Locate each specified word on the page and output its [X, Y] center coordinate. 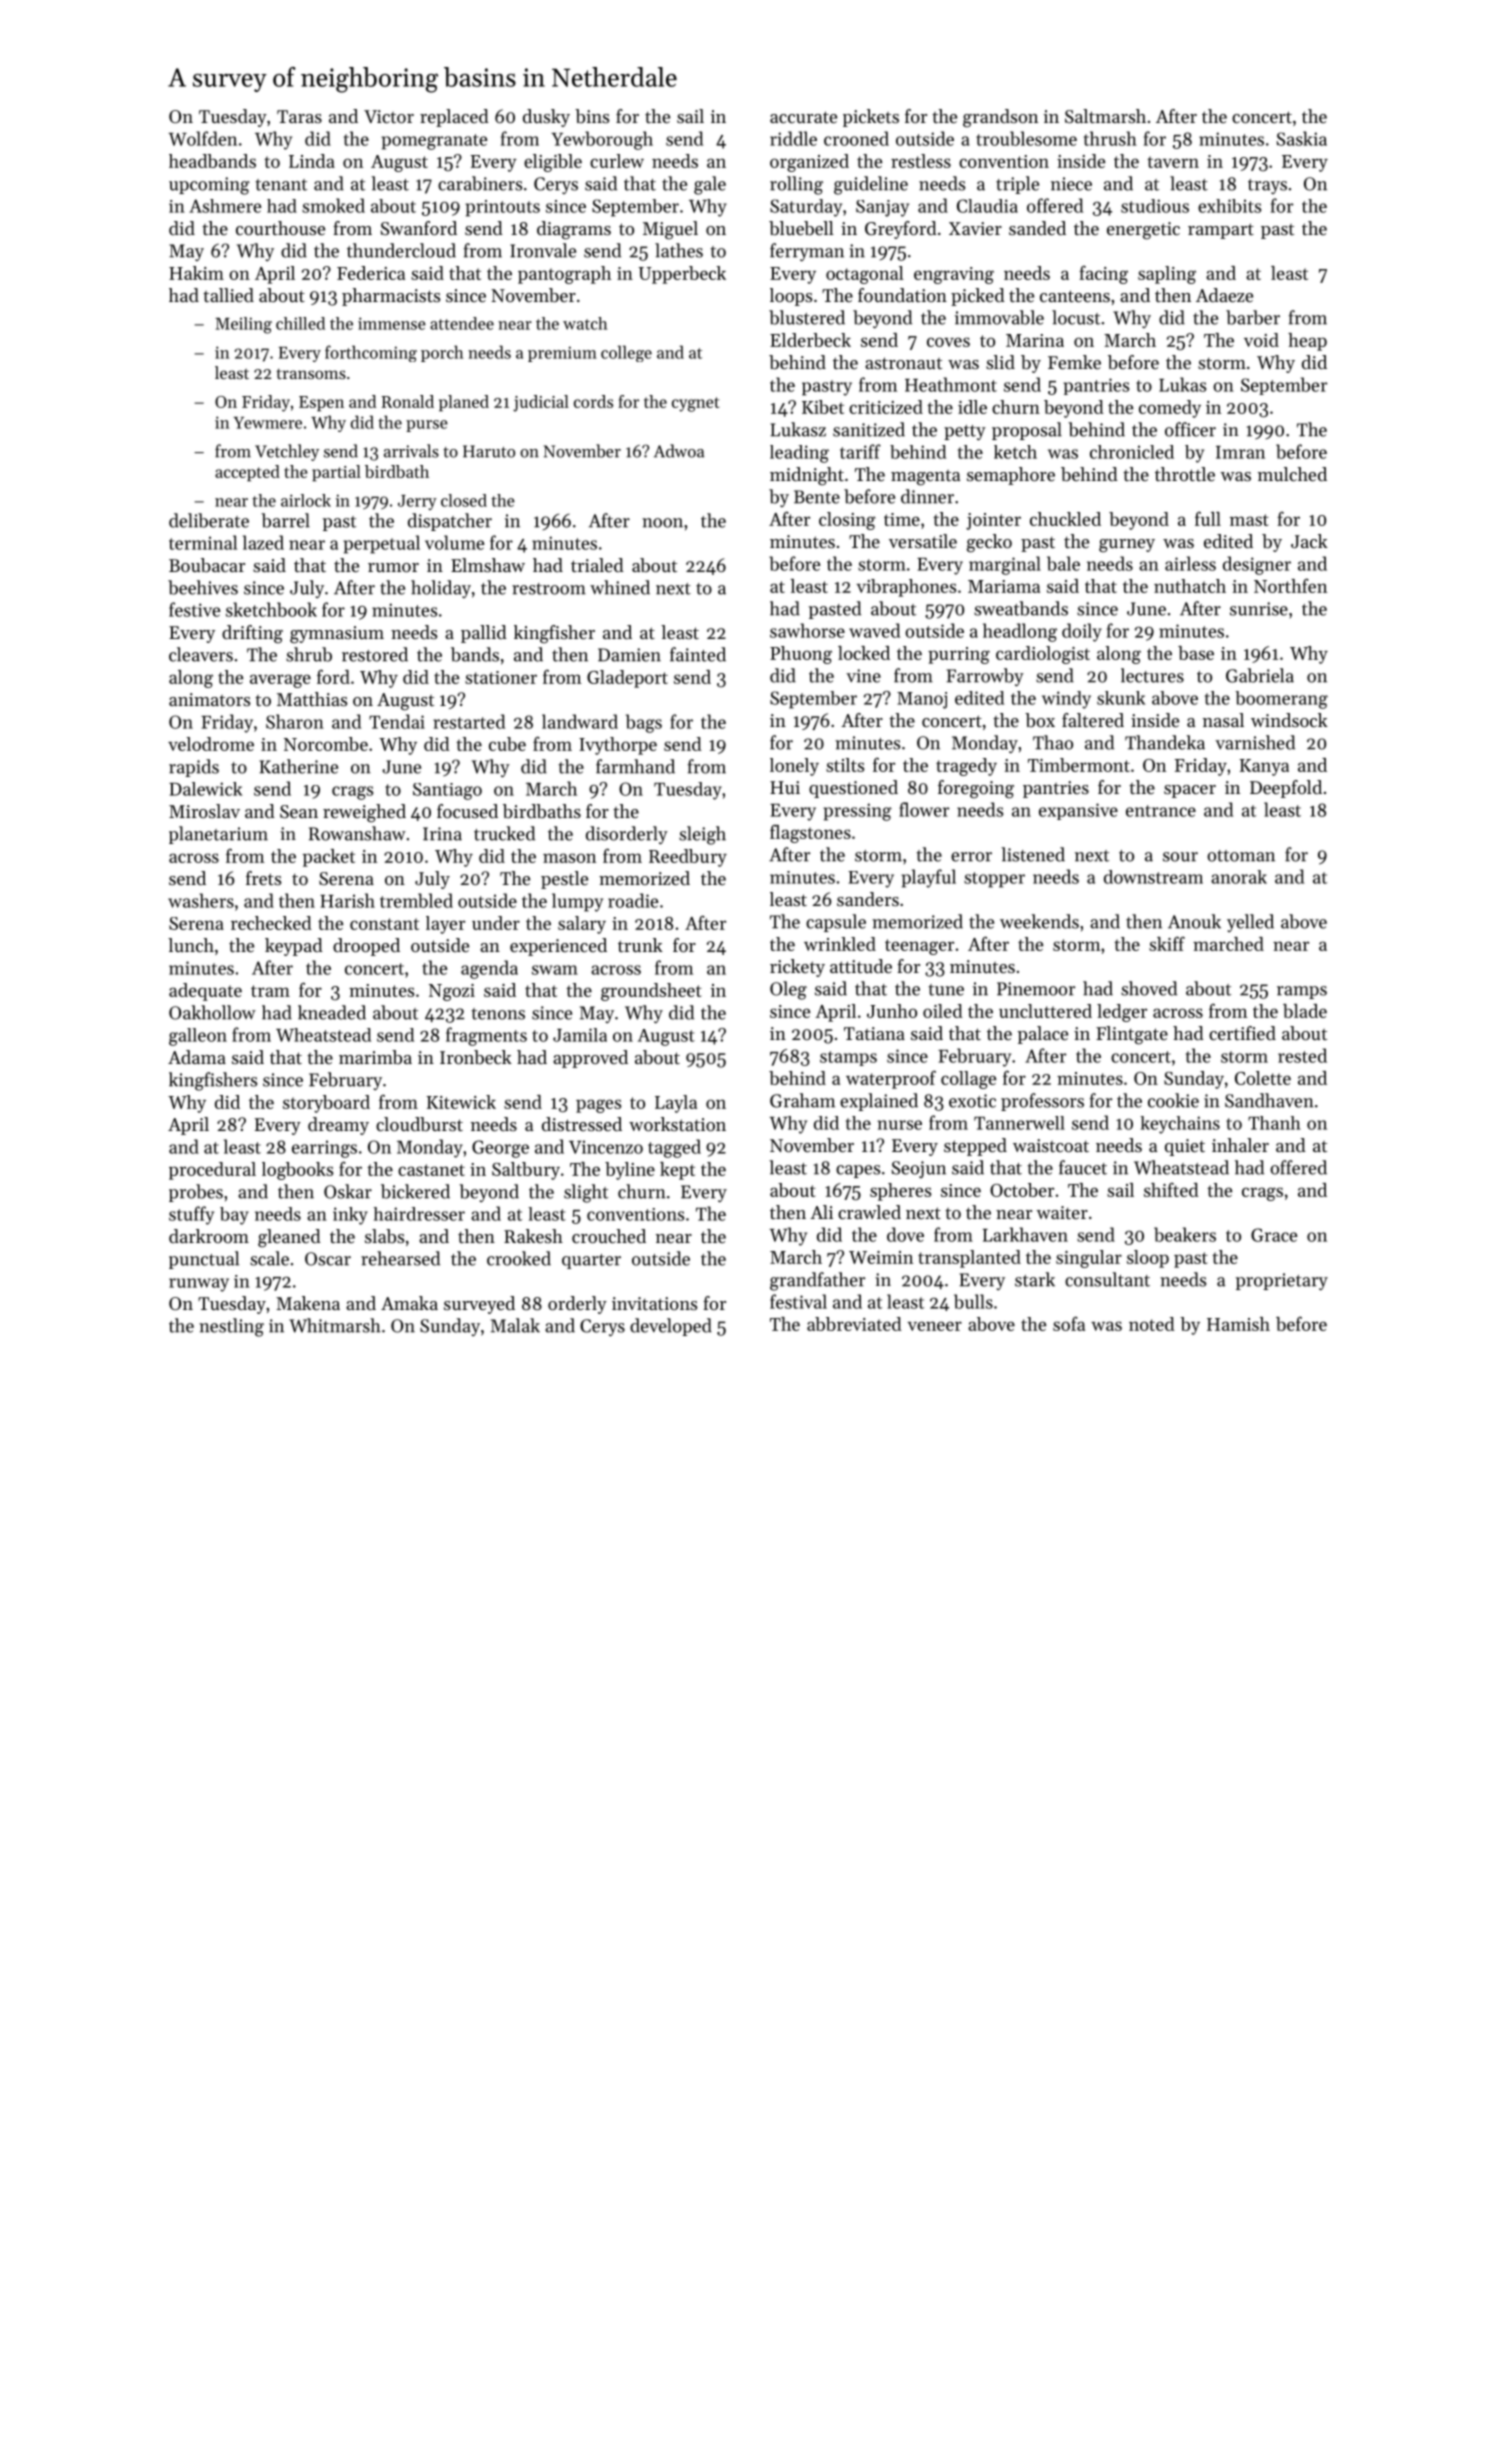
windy [1066, 700]
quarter [591, 1261]
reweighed [364, 813]
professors [1042, 1102]
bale [1063, 563]
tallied [228, 295]
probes [196, 1193]
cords [593, 401]
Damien [629, 655]
